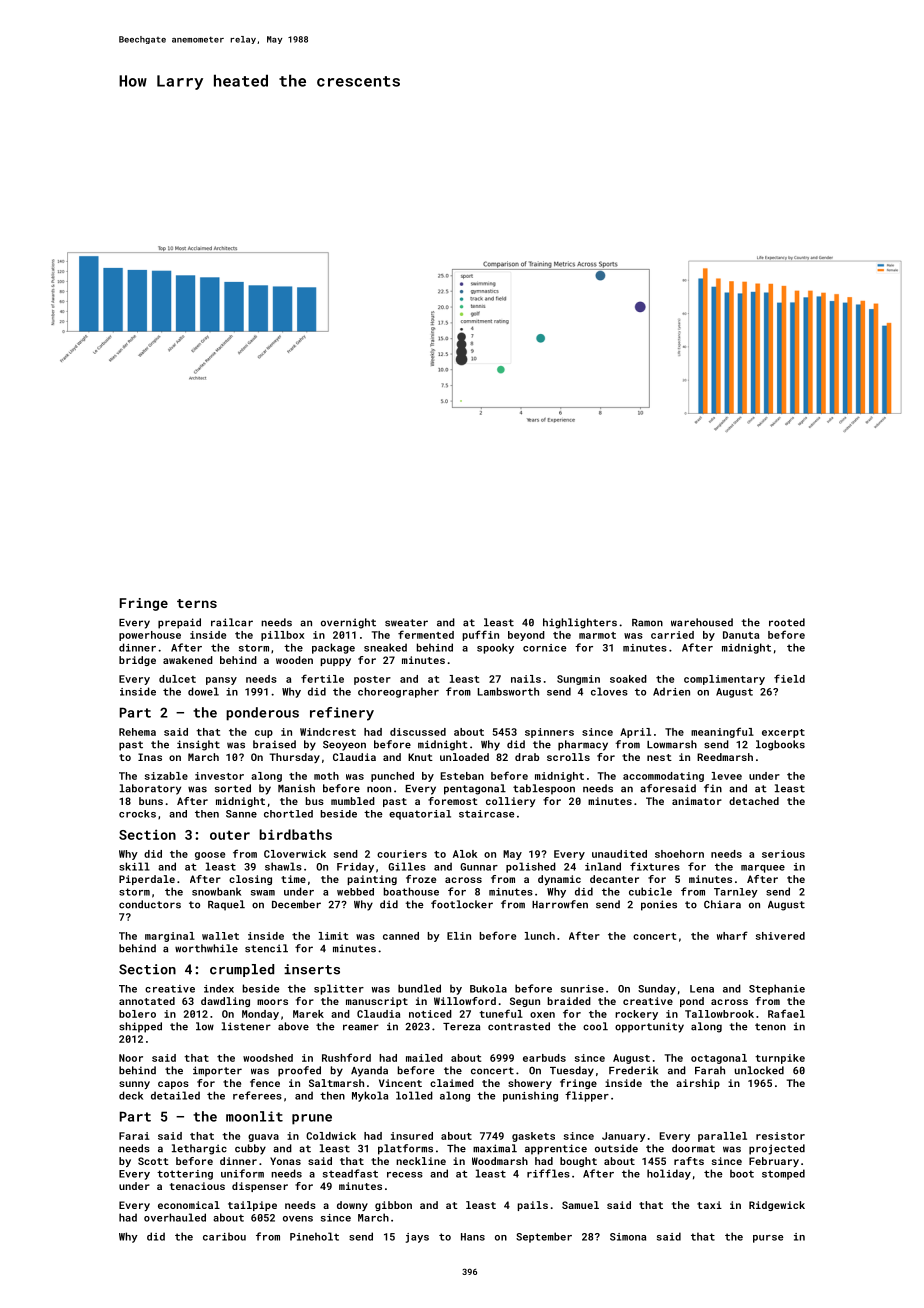 Image resolution: width=924 pixels, height=1308 pixels. I want to click on shoehorn, so click(679, 854).
